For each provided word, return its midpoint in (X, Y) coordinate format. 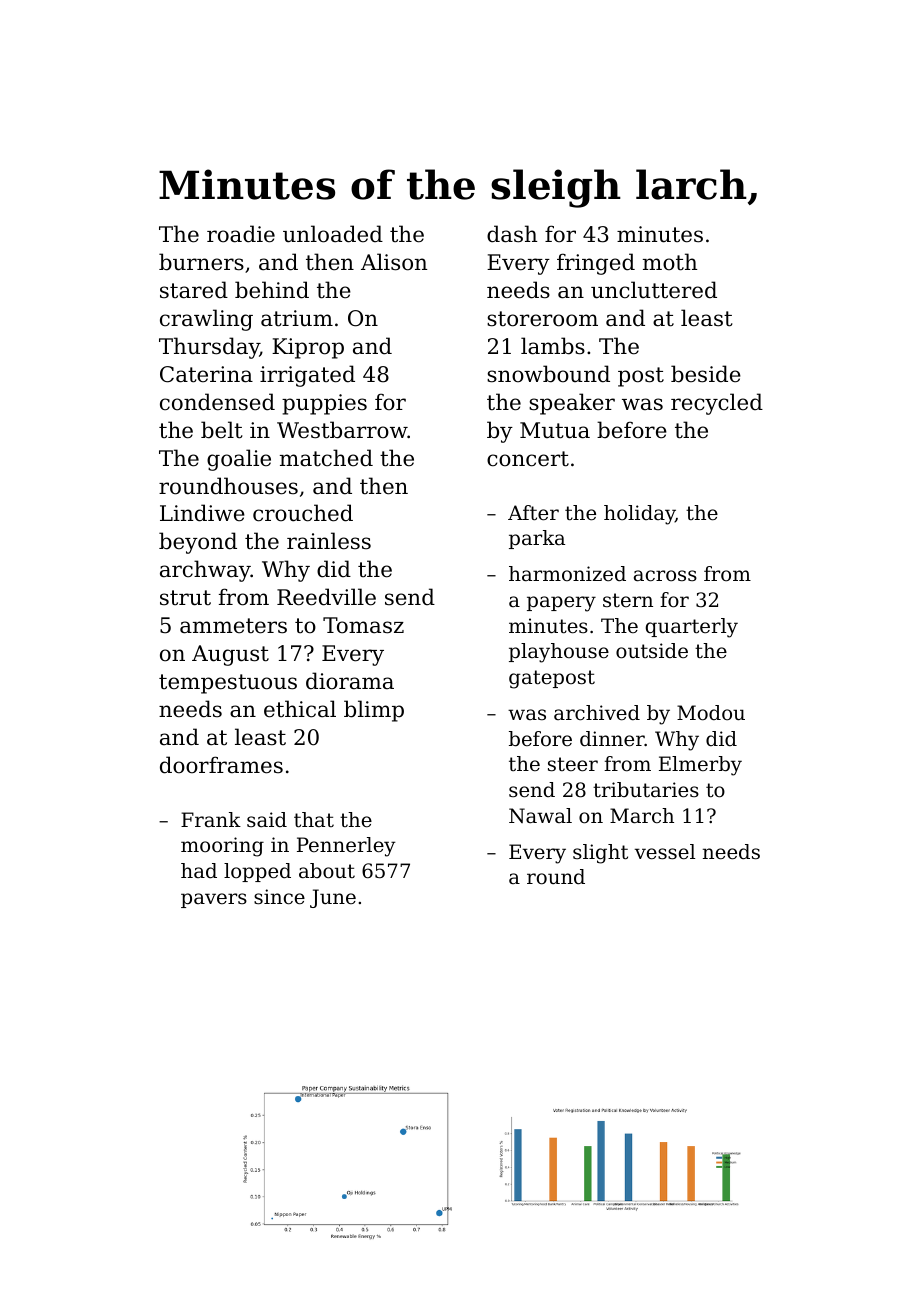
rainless (329, 541)
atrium (297, 318)
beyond (198, 543)
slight (600, 854)
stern (628, 600)
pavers (214, 900)
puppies (324, 404)
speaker (572, 404)
